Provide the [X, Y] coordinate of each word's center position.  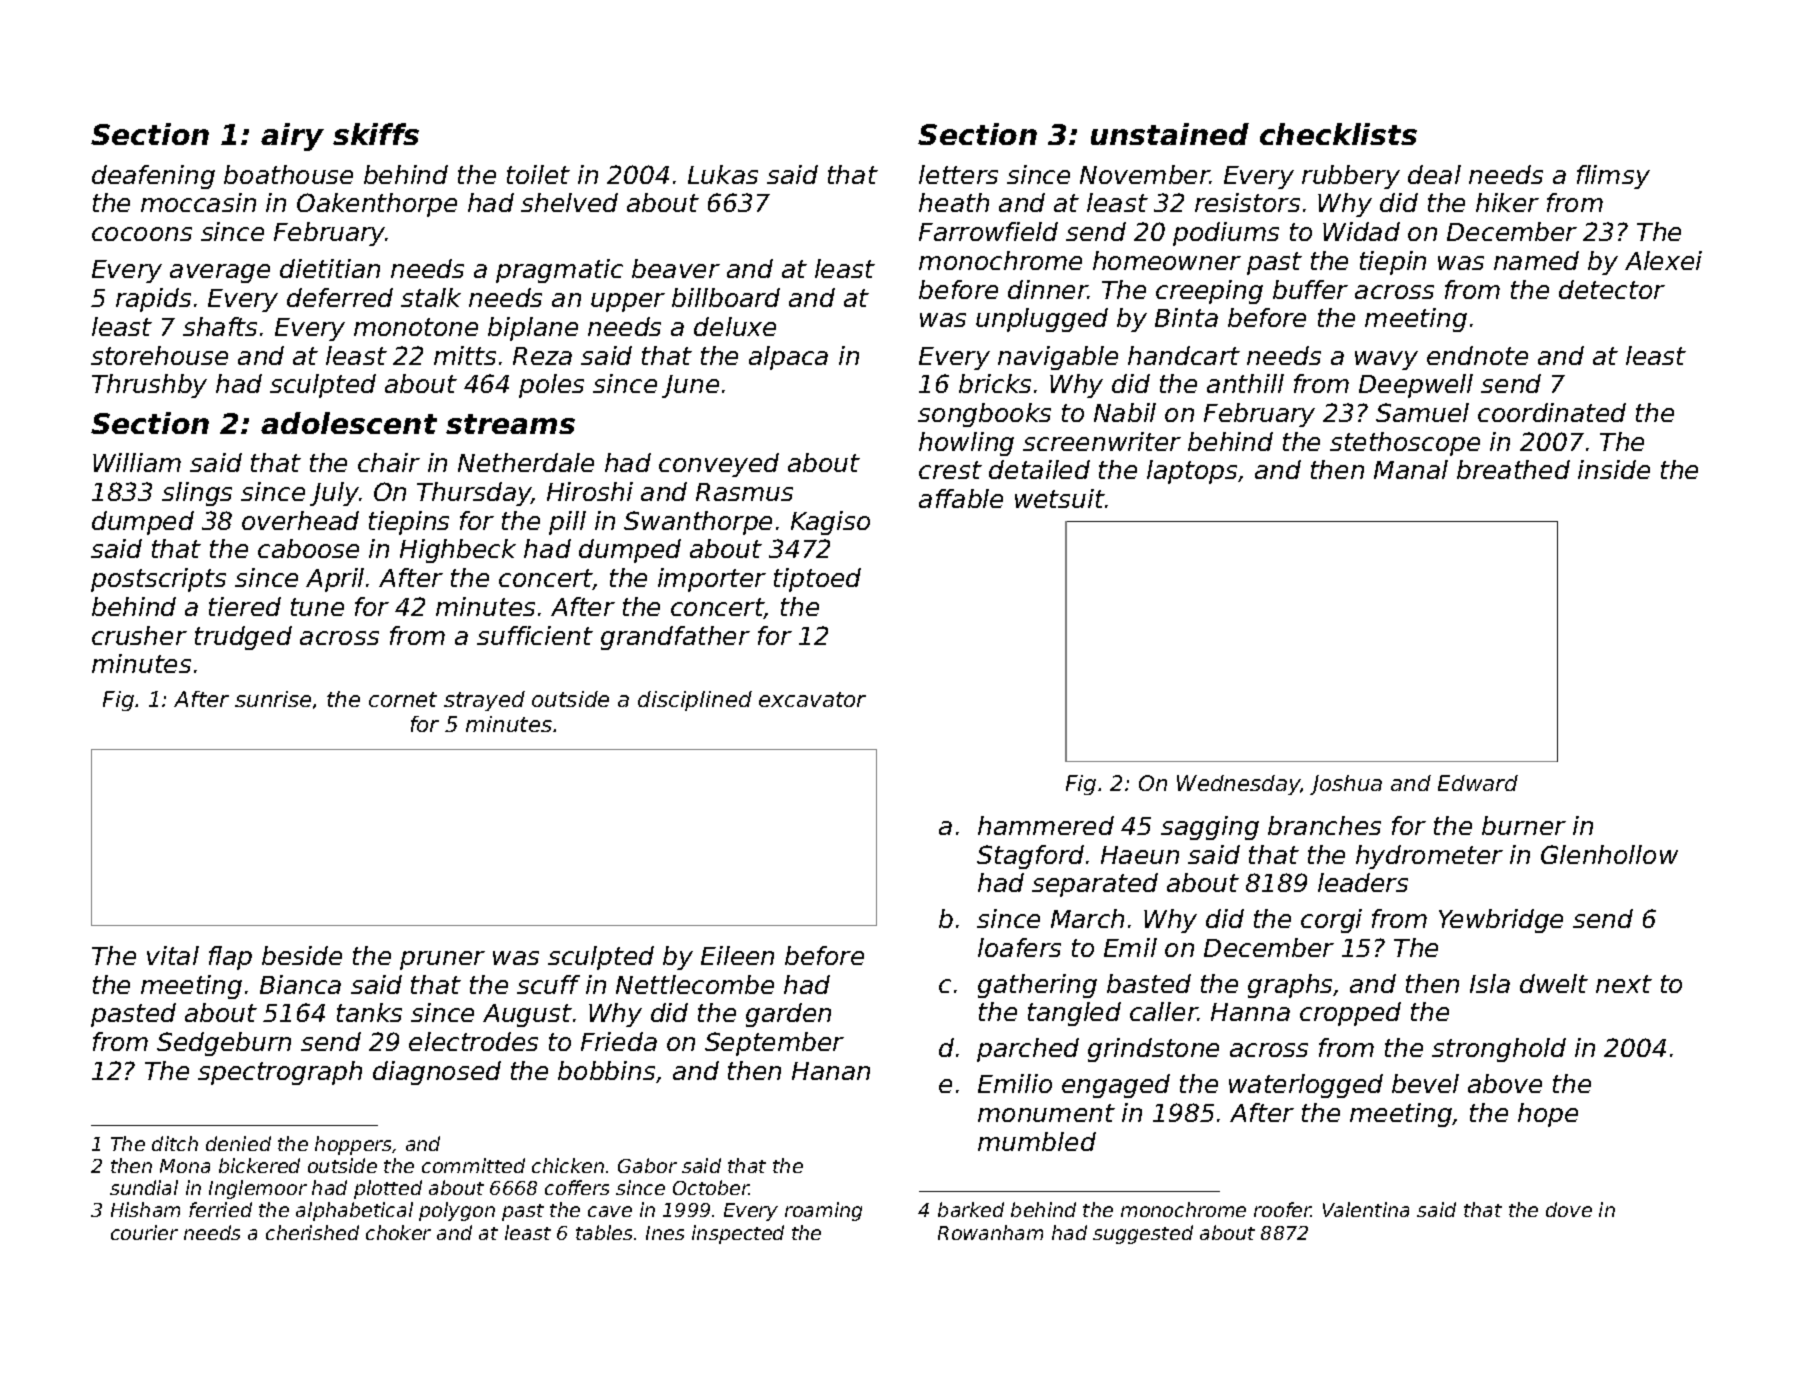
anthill [1245, 383]
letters [958, 174]
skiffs [376, 134]
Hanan [831, 1071]
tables [604, 1232]
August [527, 1015]
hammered [1046, 825]
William [137, 462]
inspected [738, 1234]
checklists [1338, 134]
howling [966, 444]
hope [1548, 1115]
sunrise [273, 699]
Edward [1478, 783]
